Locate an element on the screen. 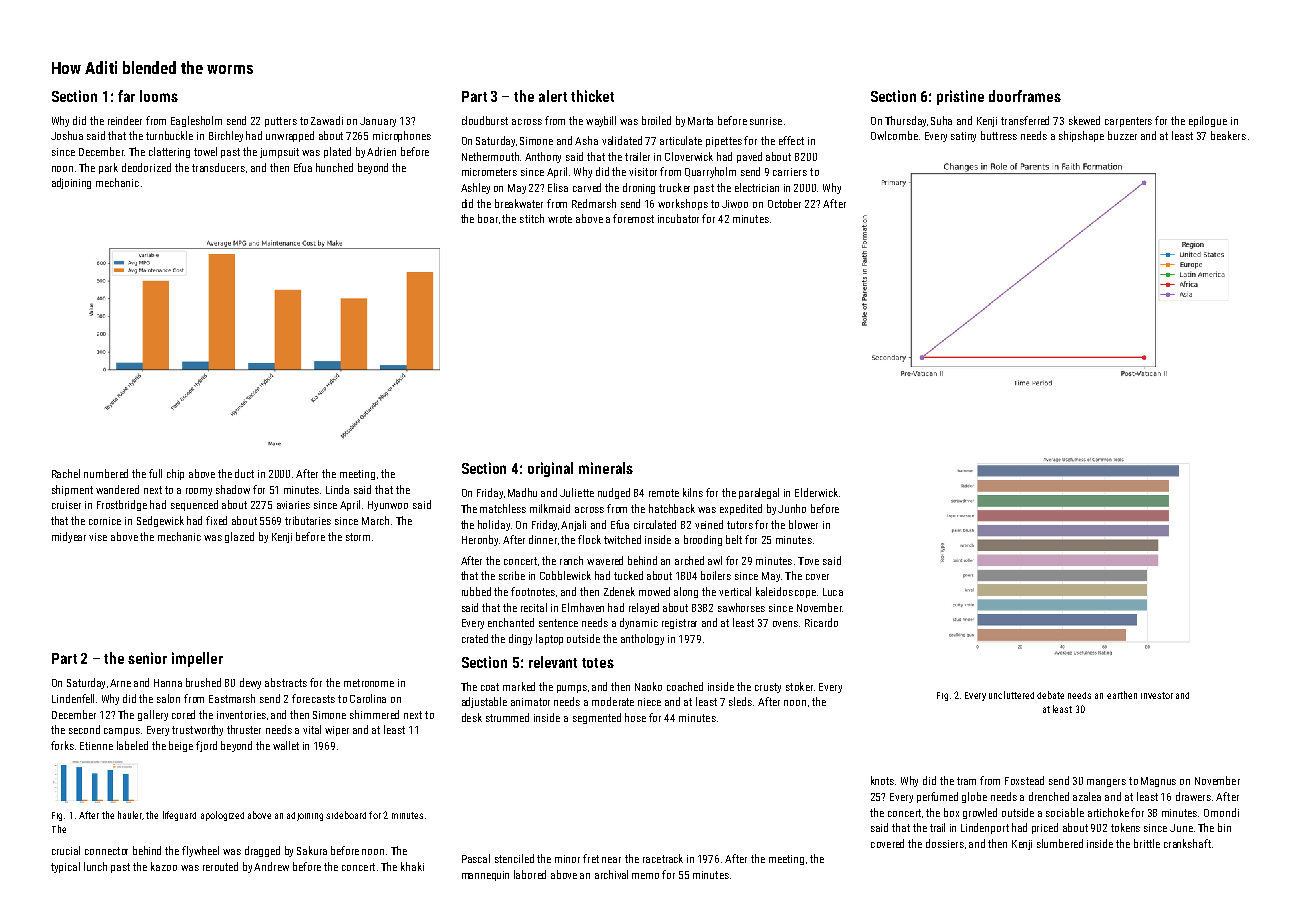  uncluttered is located at coordinates (1011, 695).
